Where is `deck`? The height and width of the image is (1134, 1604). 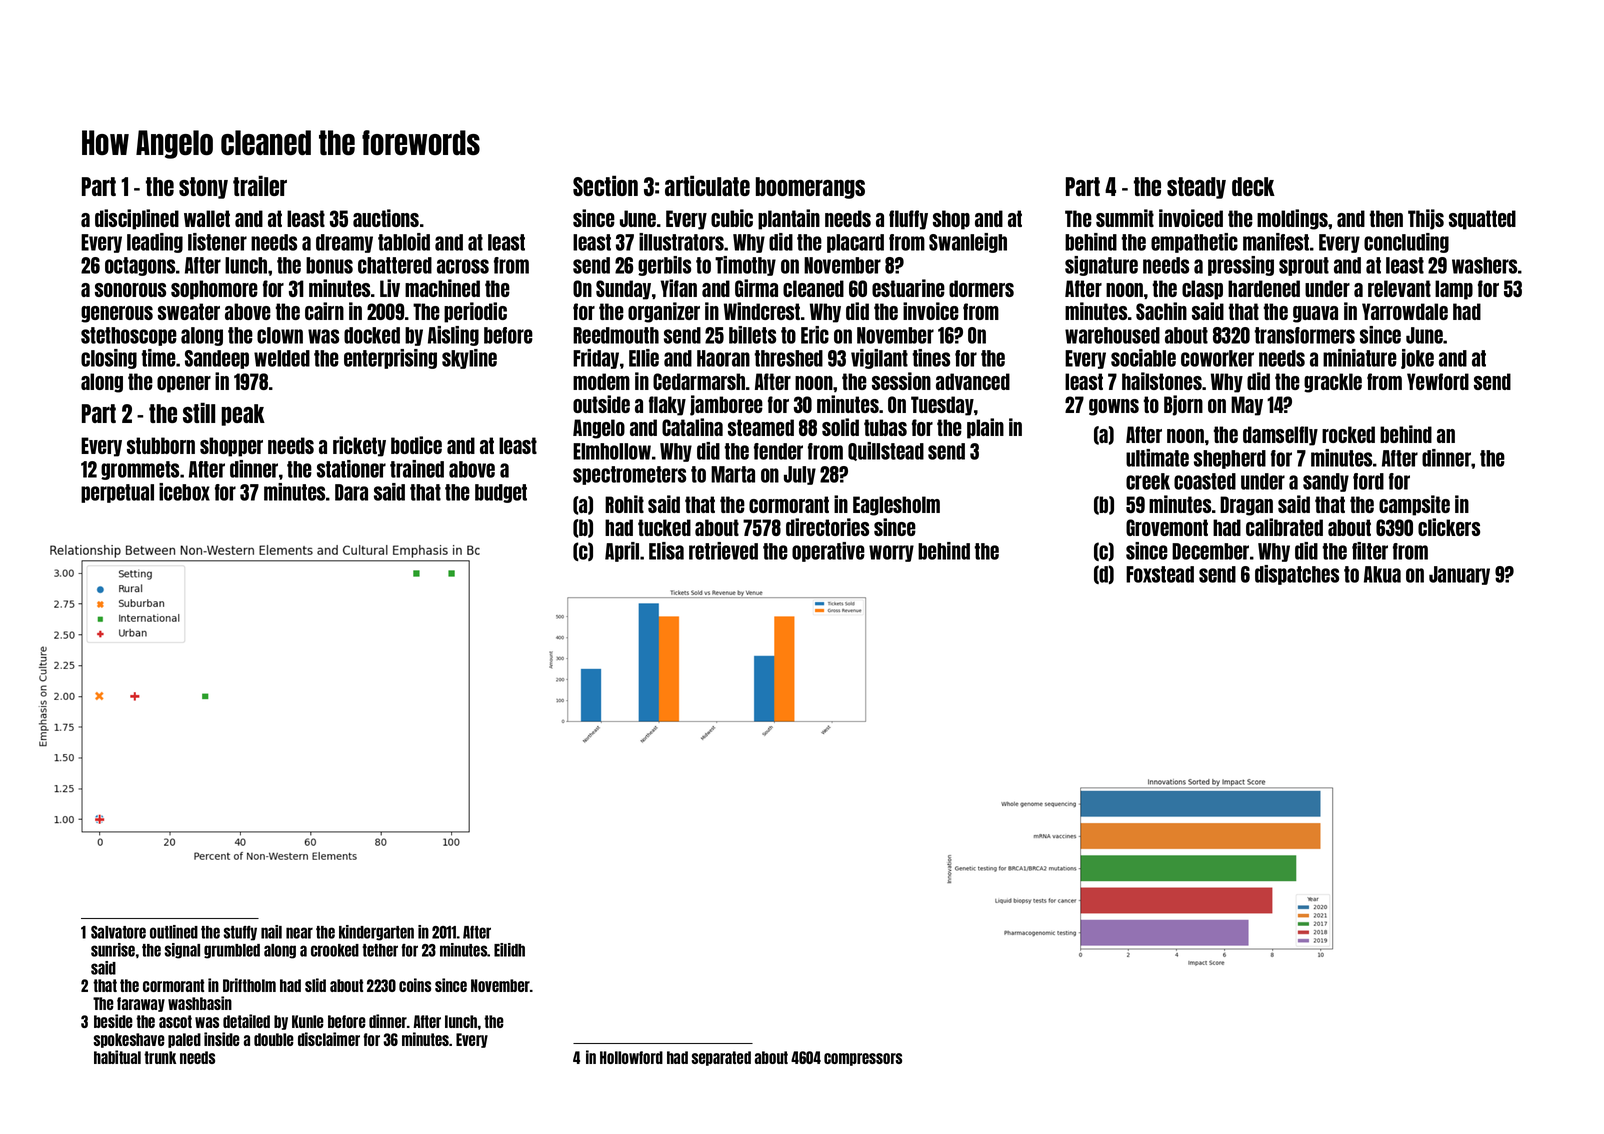 deck is located at coordinates (1253, 186).
